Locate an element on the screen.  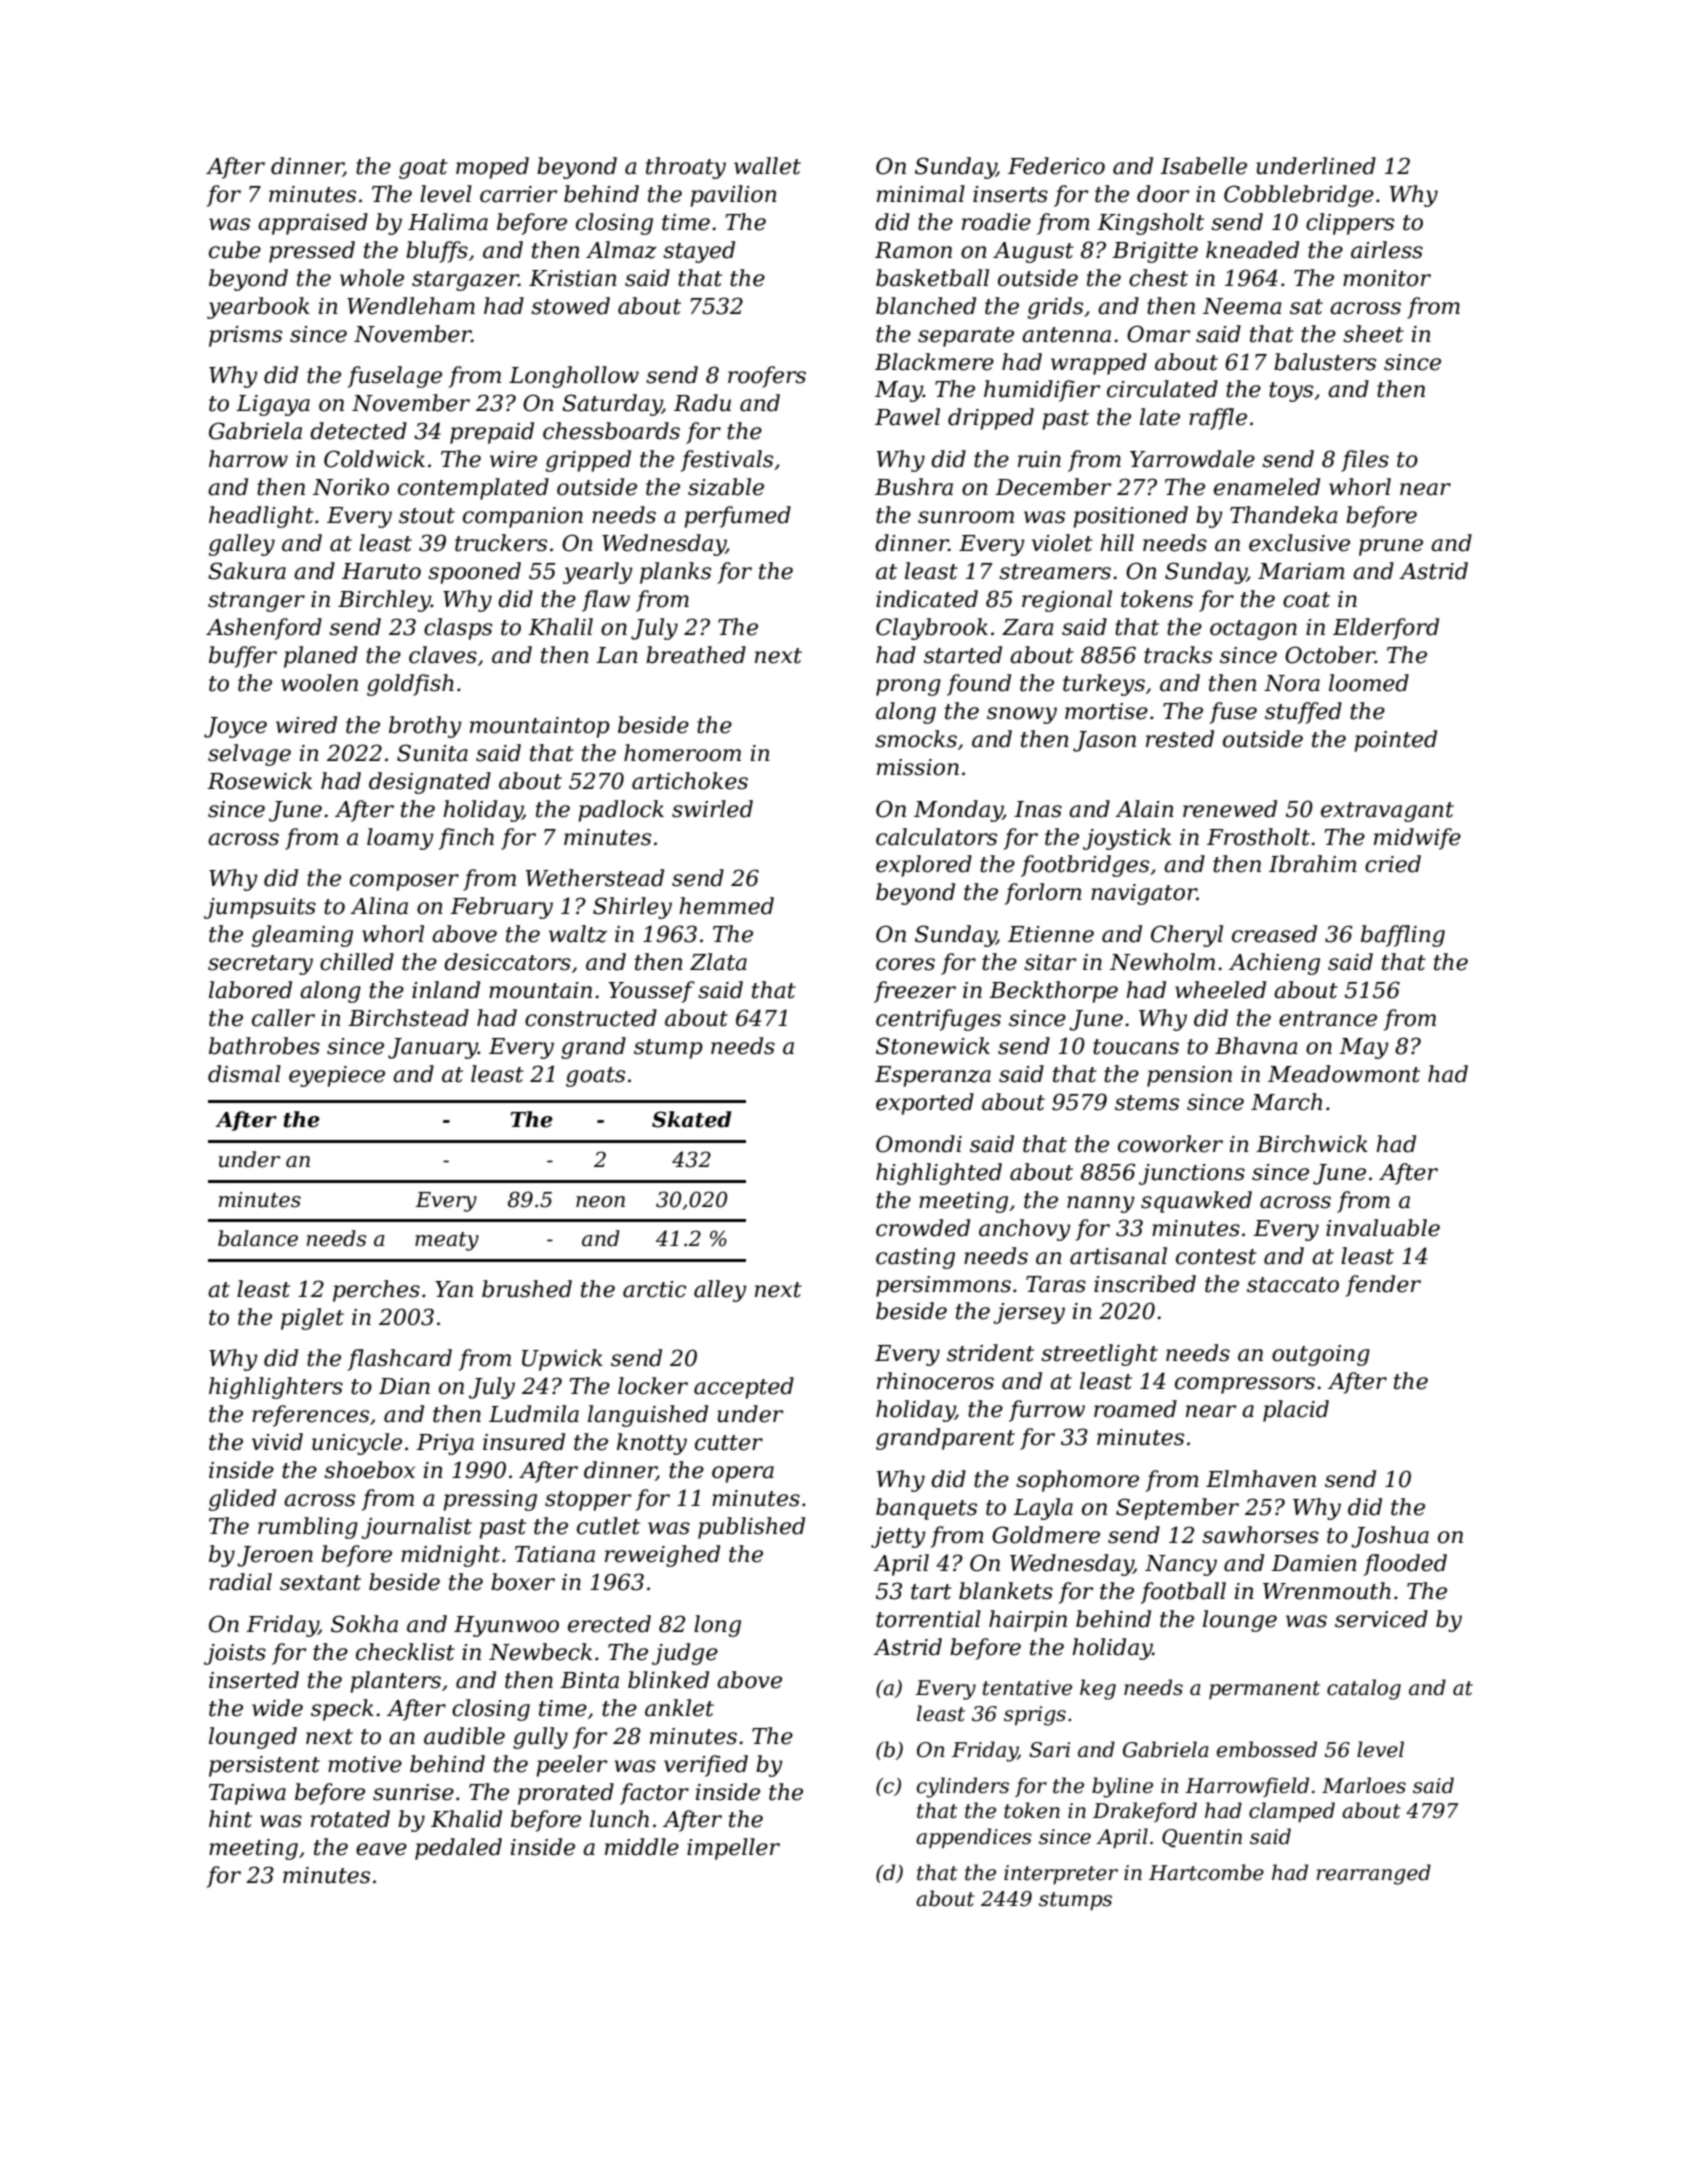
Sakura is located at coordinates (247, 571).
